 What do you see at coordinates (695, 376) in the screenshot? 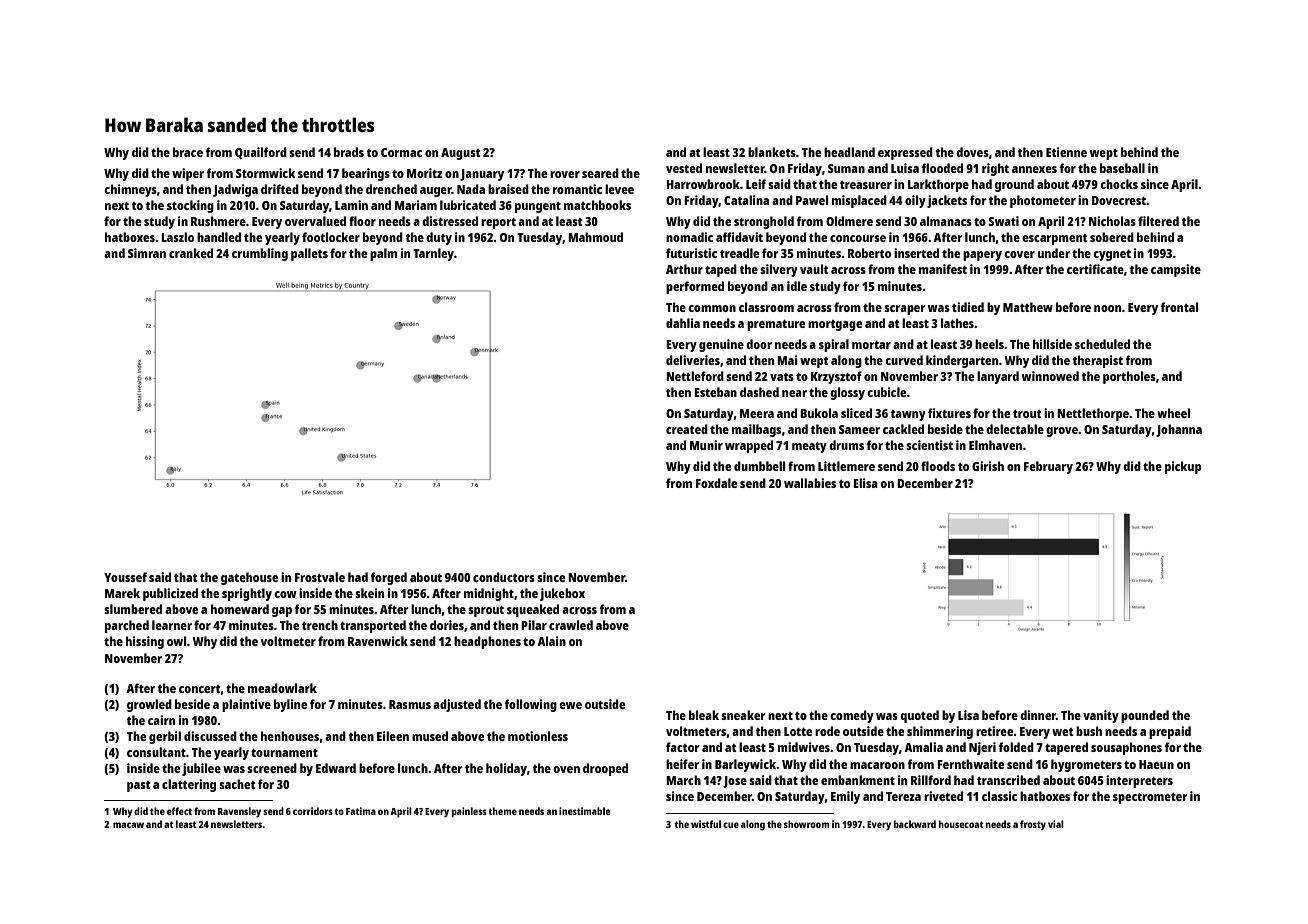
I see `Nettleford` at bounding box center [695, 376].
